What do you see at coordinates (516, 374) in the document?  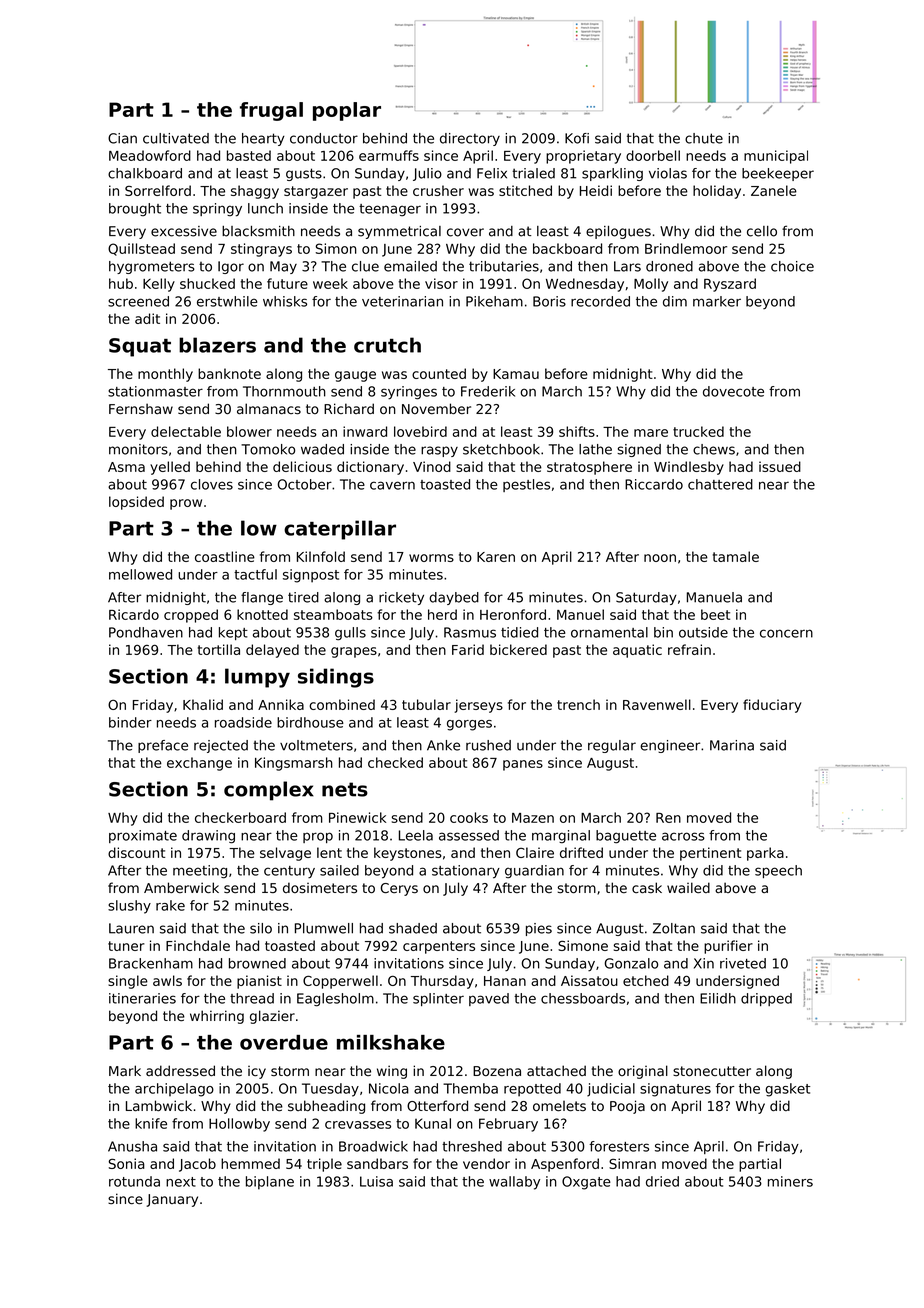 I see `Kamau` at bounding box center [516, 374].
